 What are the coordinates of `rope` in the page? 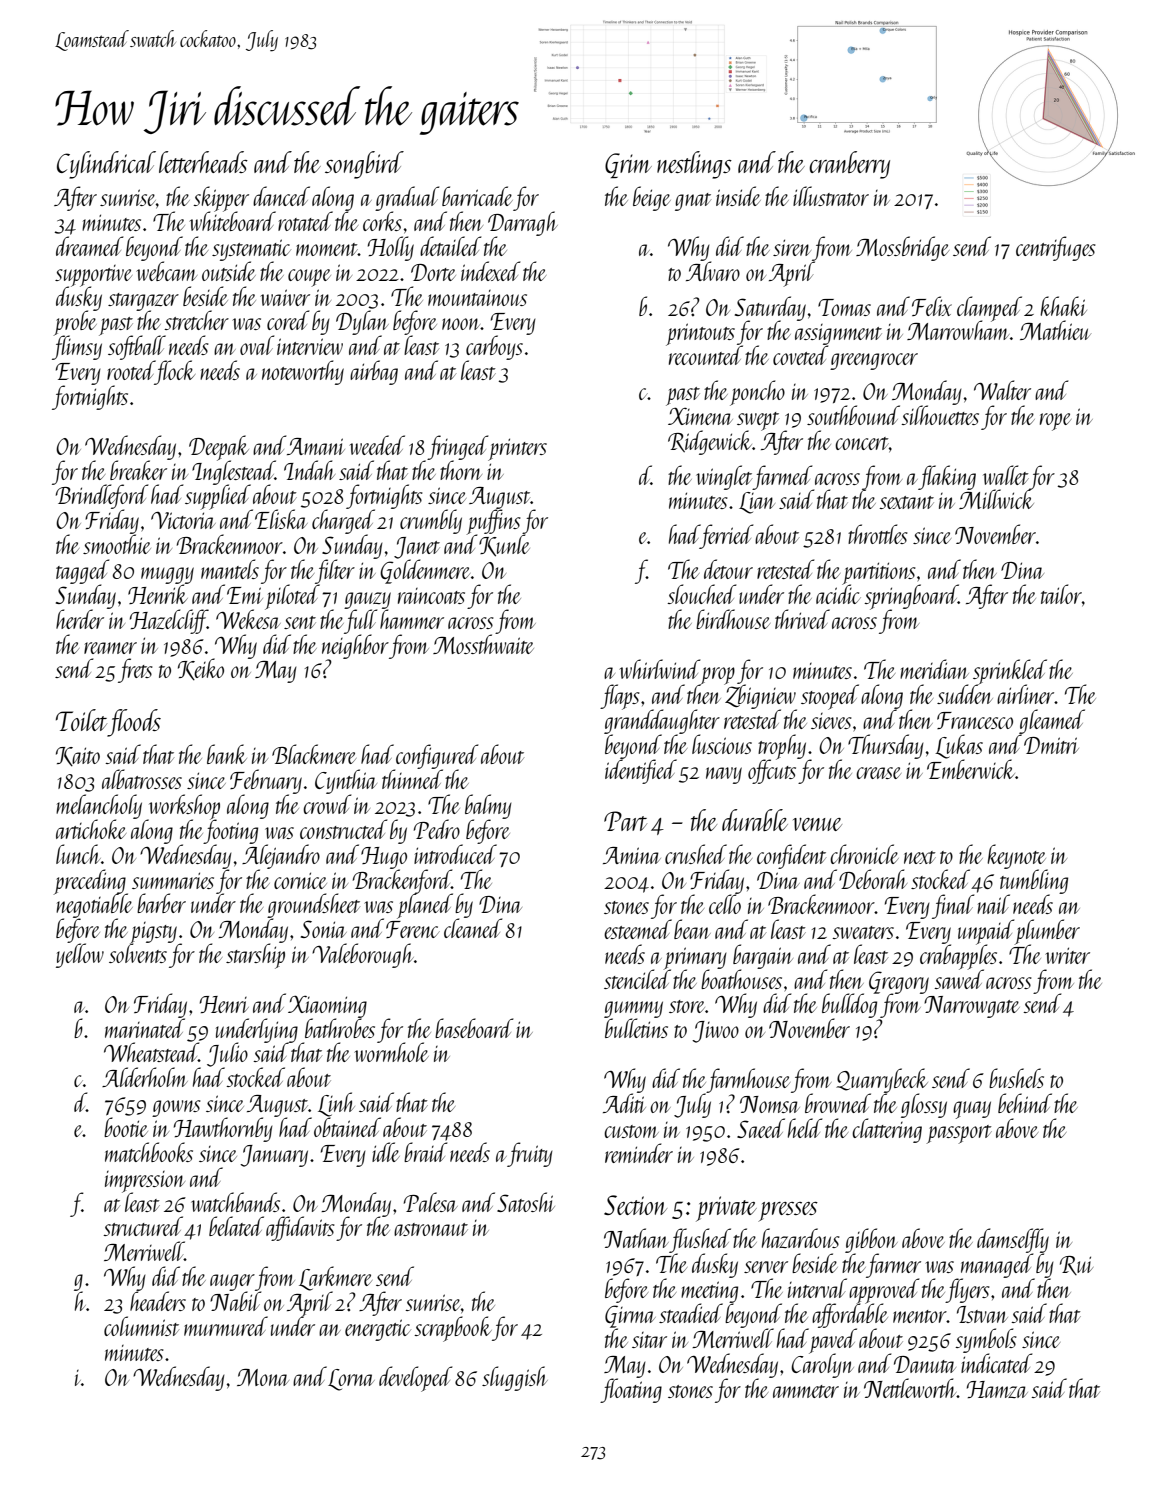 It's located at (1055, 422).
